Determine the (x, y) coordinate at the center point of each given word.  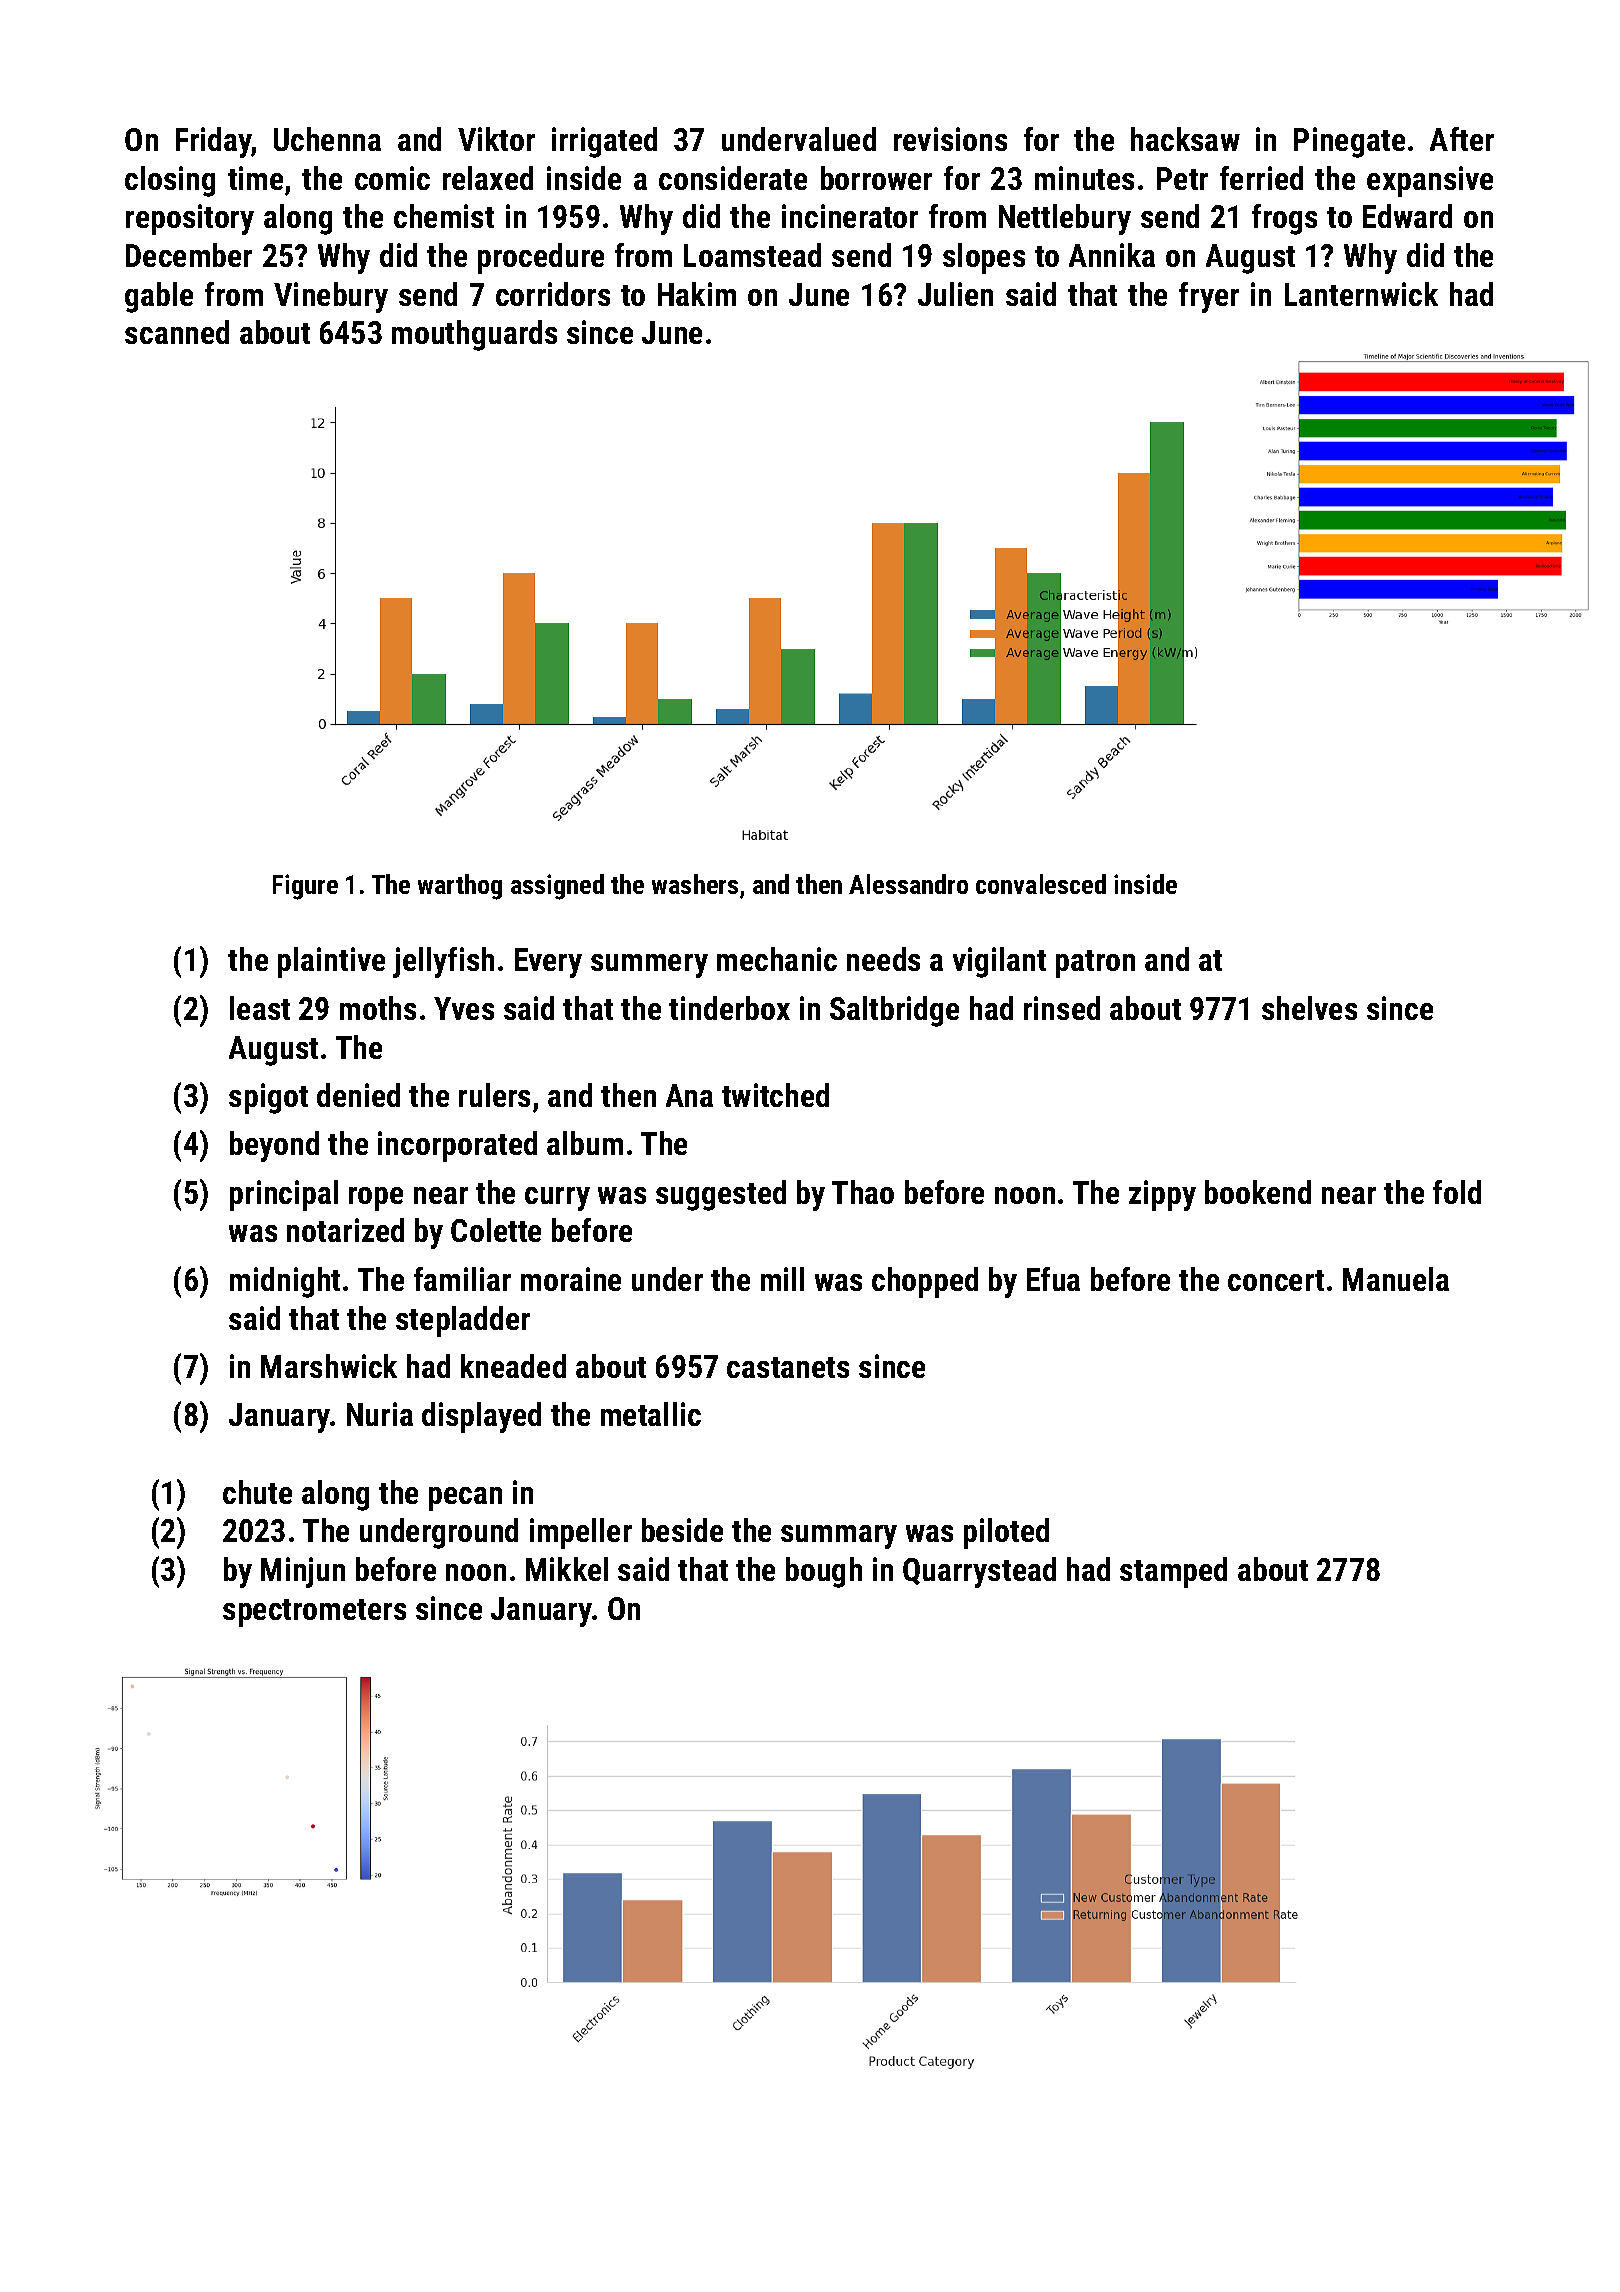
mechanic (777, 959)
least (260, 1008)
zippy (1162, 1195)
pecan (465, 1499)
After (1462, 139)
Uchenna (327, 139)
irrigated (604, 142)
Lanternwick (1361, 294)
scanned (177, 332)
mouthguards (474, 335)
